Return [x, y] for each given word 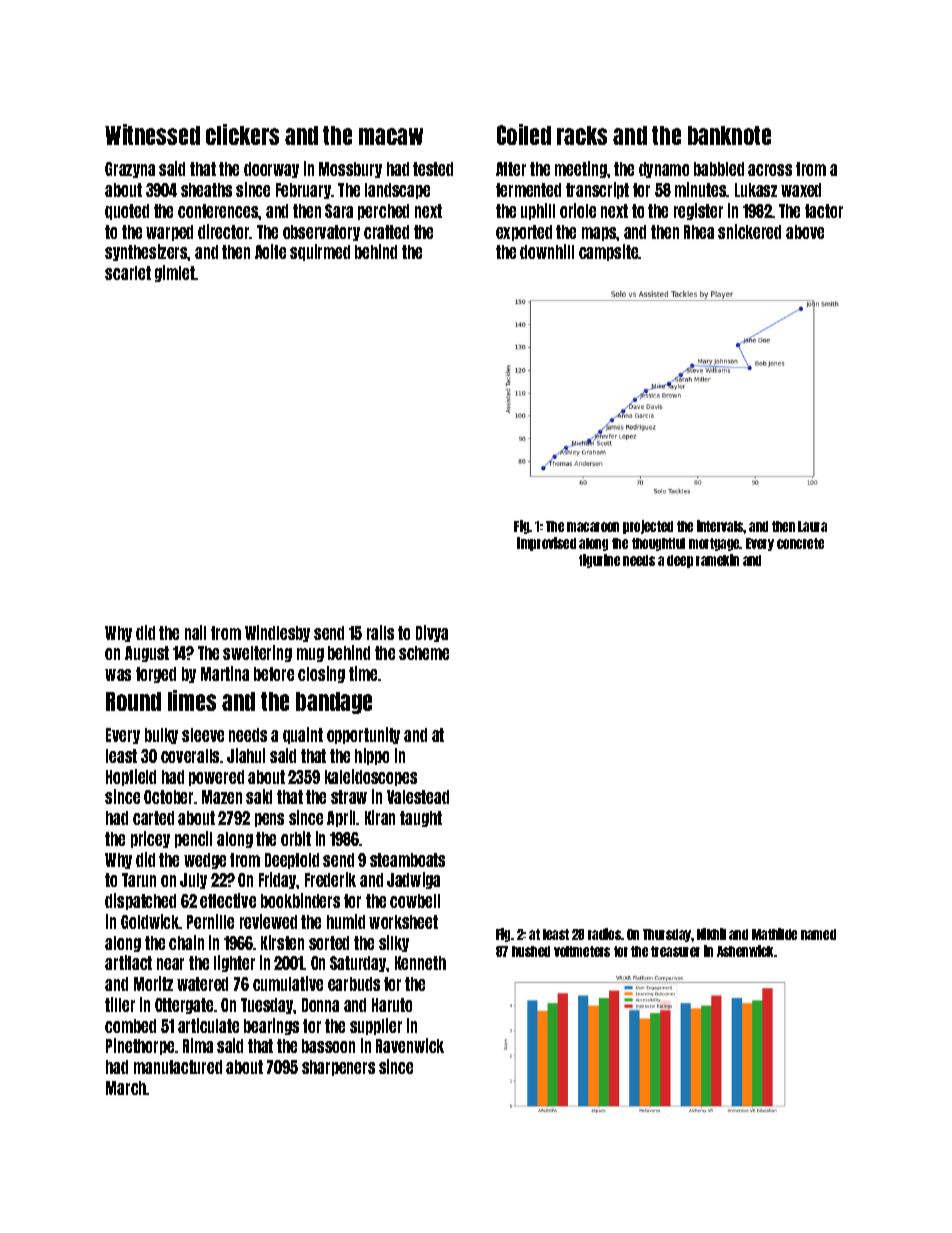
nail [195, 632]
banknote [729, 135]
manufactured [178, 1067]
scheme [424, 653]
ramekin [717, 560]
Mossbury [350, 170]
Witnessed [152, 134]
